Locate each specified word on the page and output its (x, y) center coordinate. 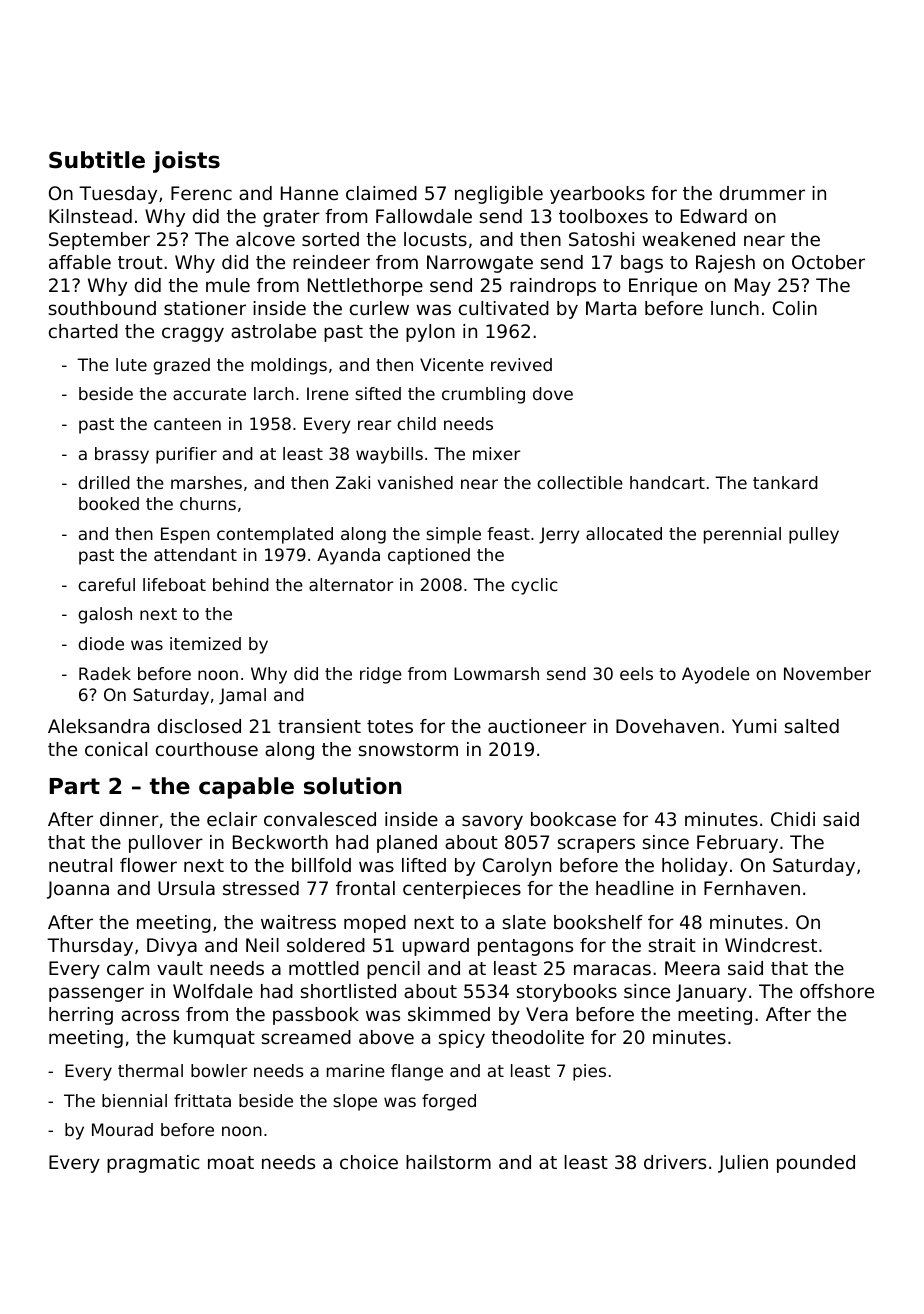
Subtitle (97, 160)
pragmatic (153, 1164)
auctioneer (537, 726)
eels (636, 673)
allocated (624, 533)
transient (319, 726)
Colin (795, 308)
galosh (105, 615)
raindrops (553, 287)
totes (390, 726)
